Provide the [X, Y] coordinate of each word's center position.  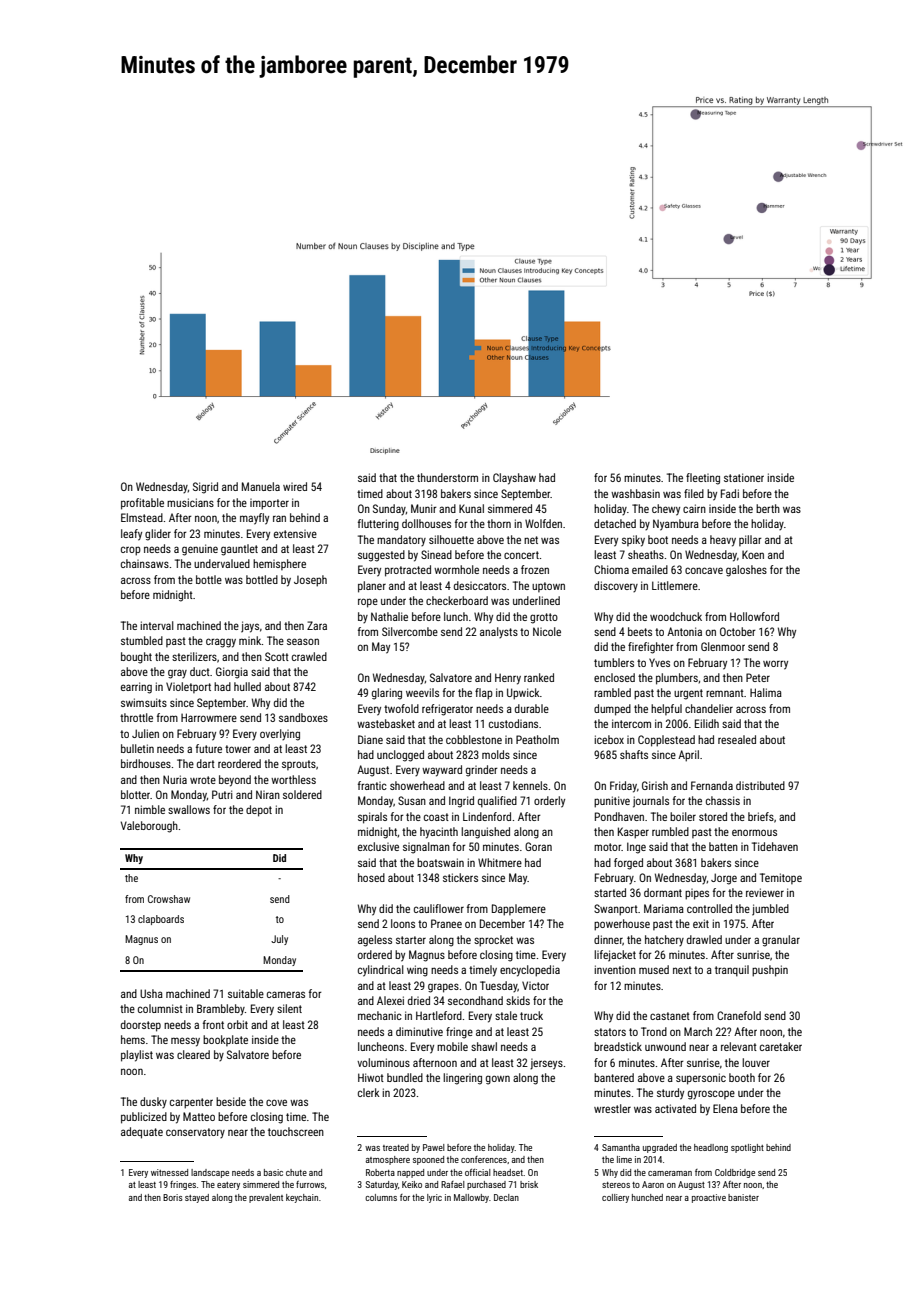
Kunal [471, 508]
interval [157, 625]
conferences [484, 1159]
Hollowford [754, 616]
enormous [754, 832]
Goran [538, 846]
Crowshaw [169, 899]
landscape [210, 1173]
